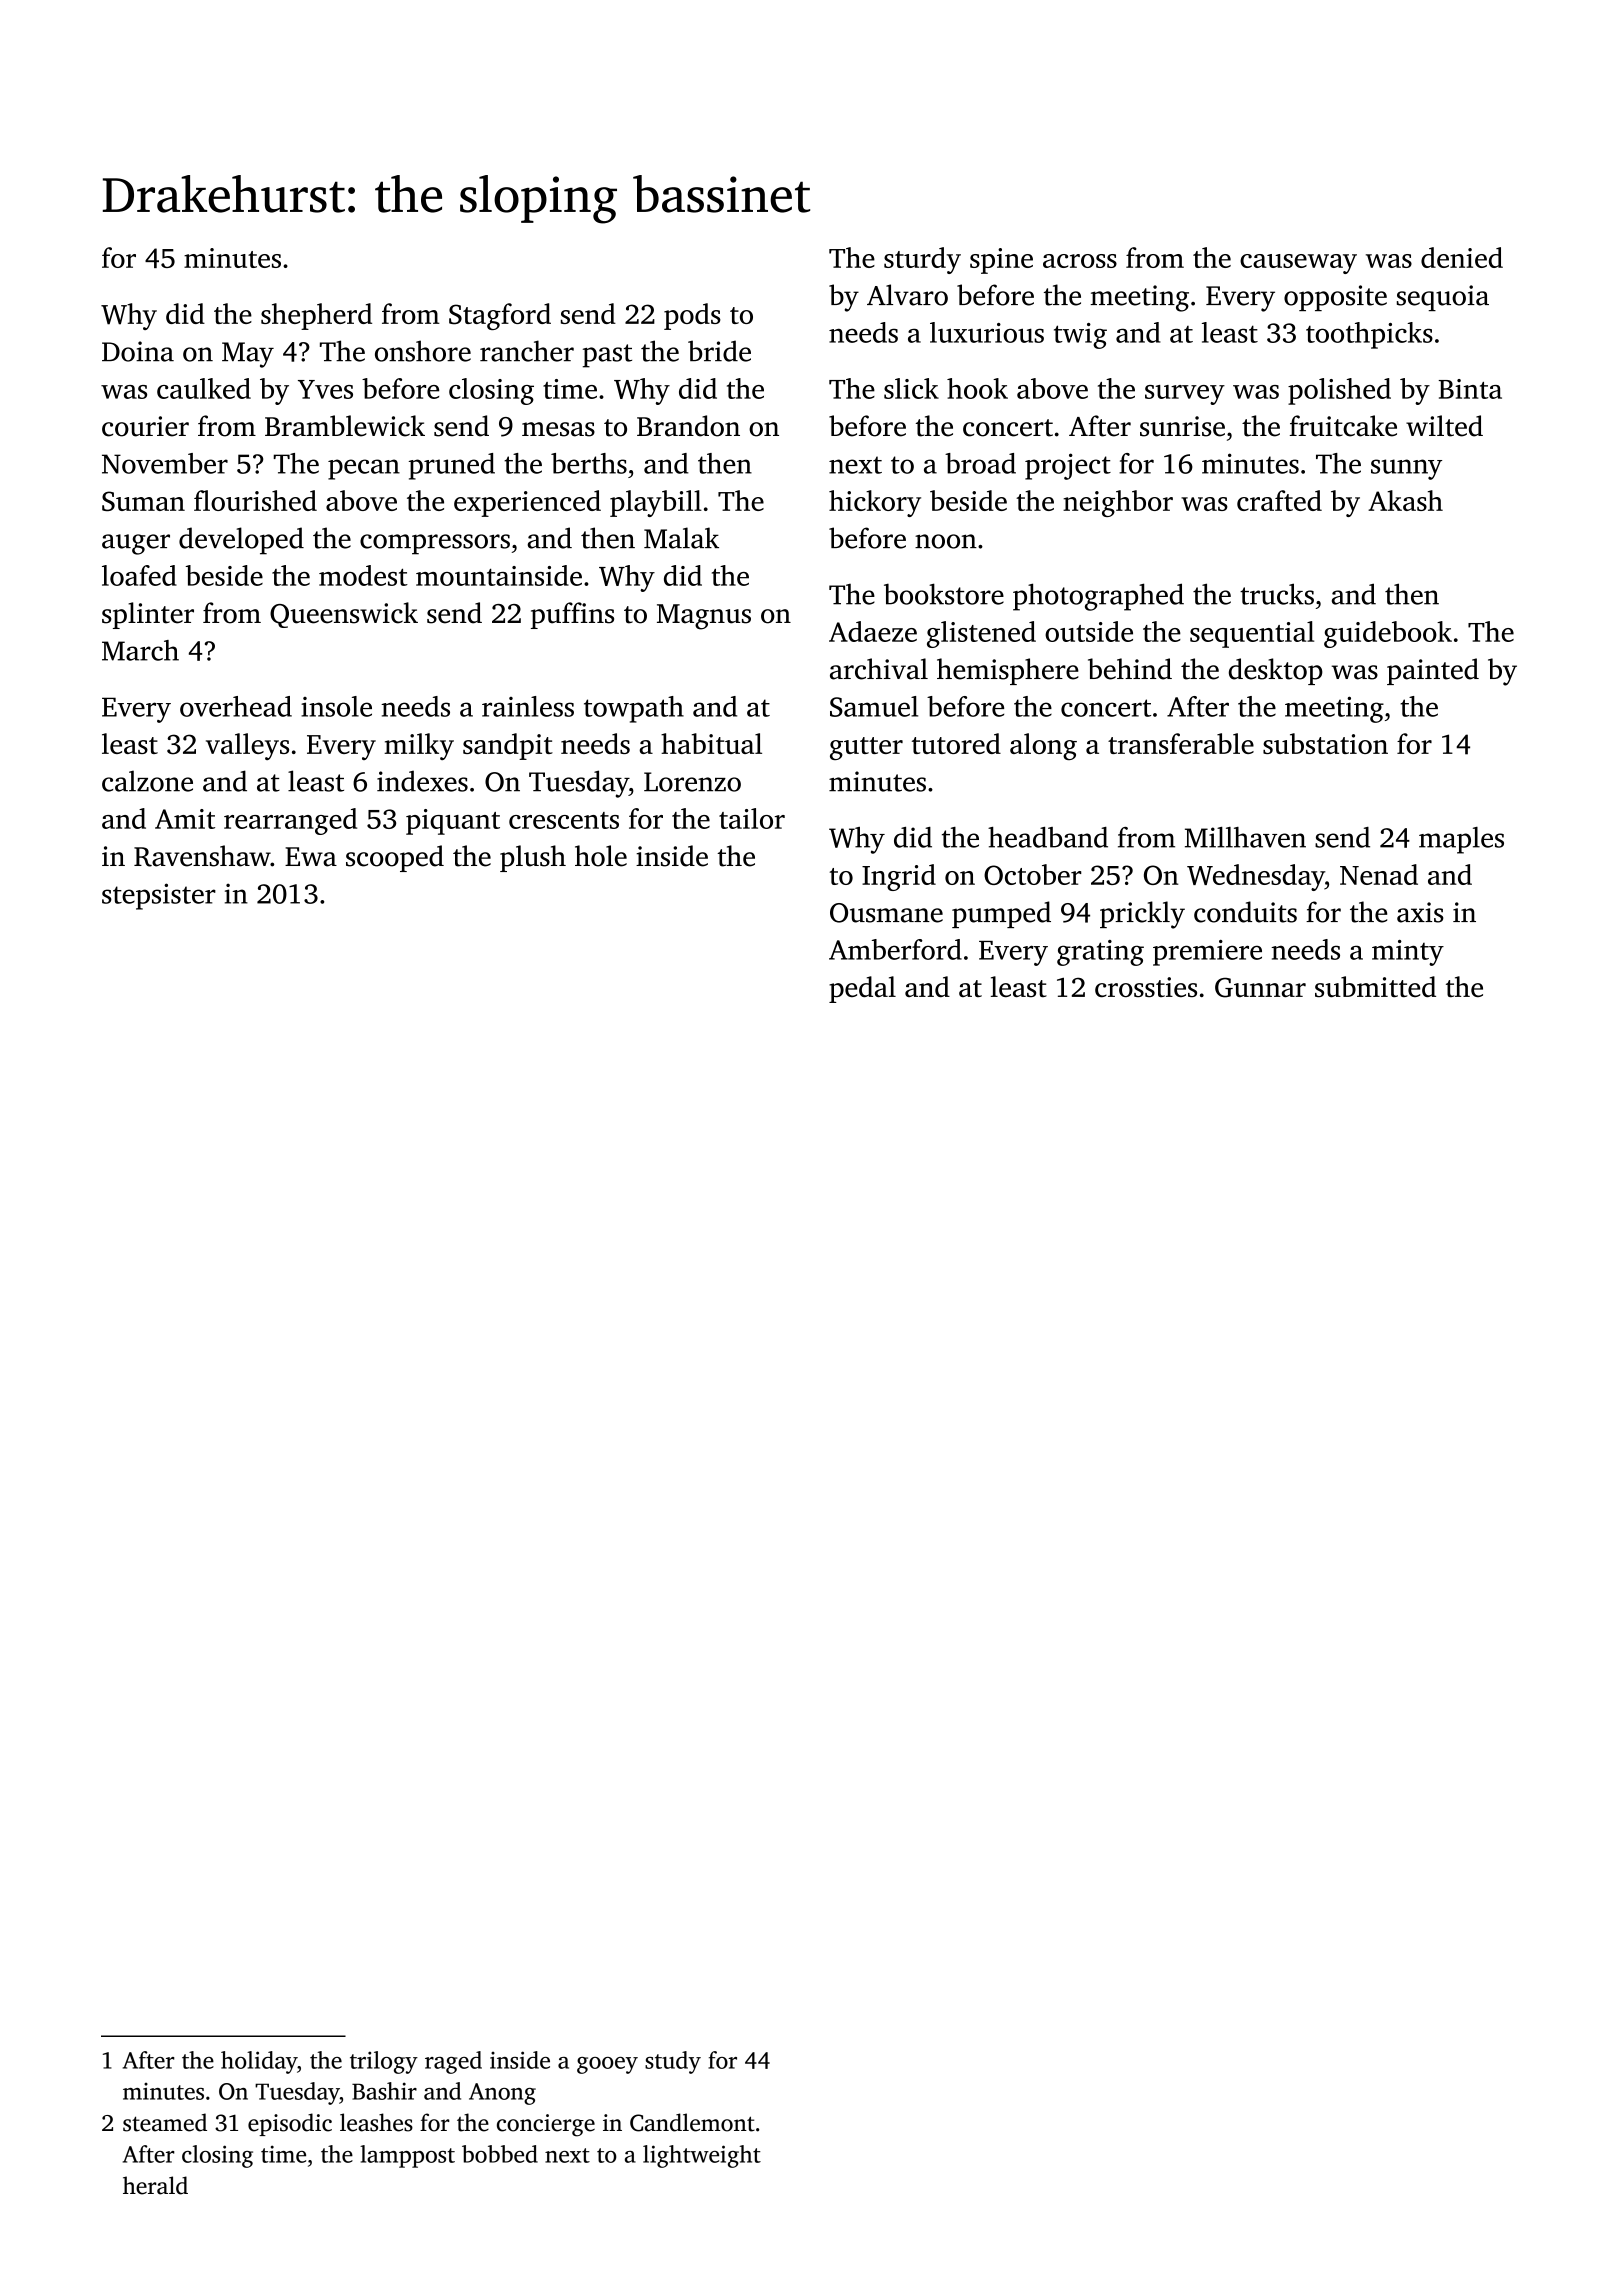 The image size is (1620, 2292). What do you see at coordinates (1375, 986) in the screenshot?
I see `submitted` at bounding box center [1375, 986].
